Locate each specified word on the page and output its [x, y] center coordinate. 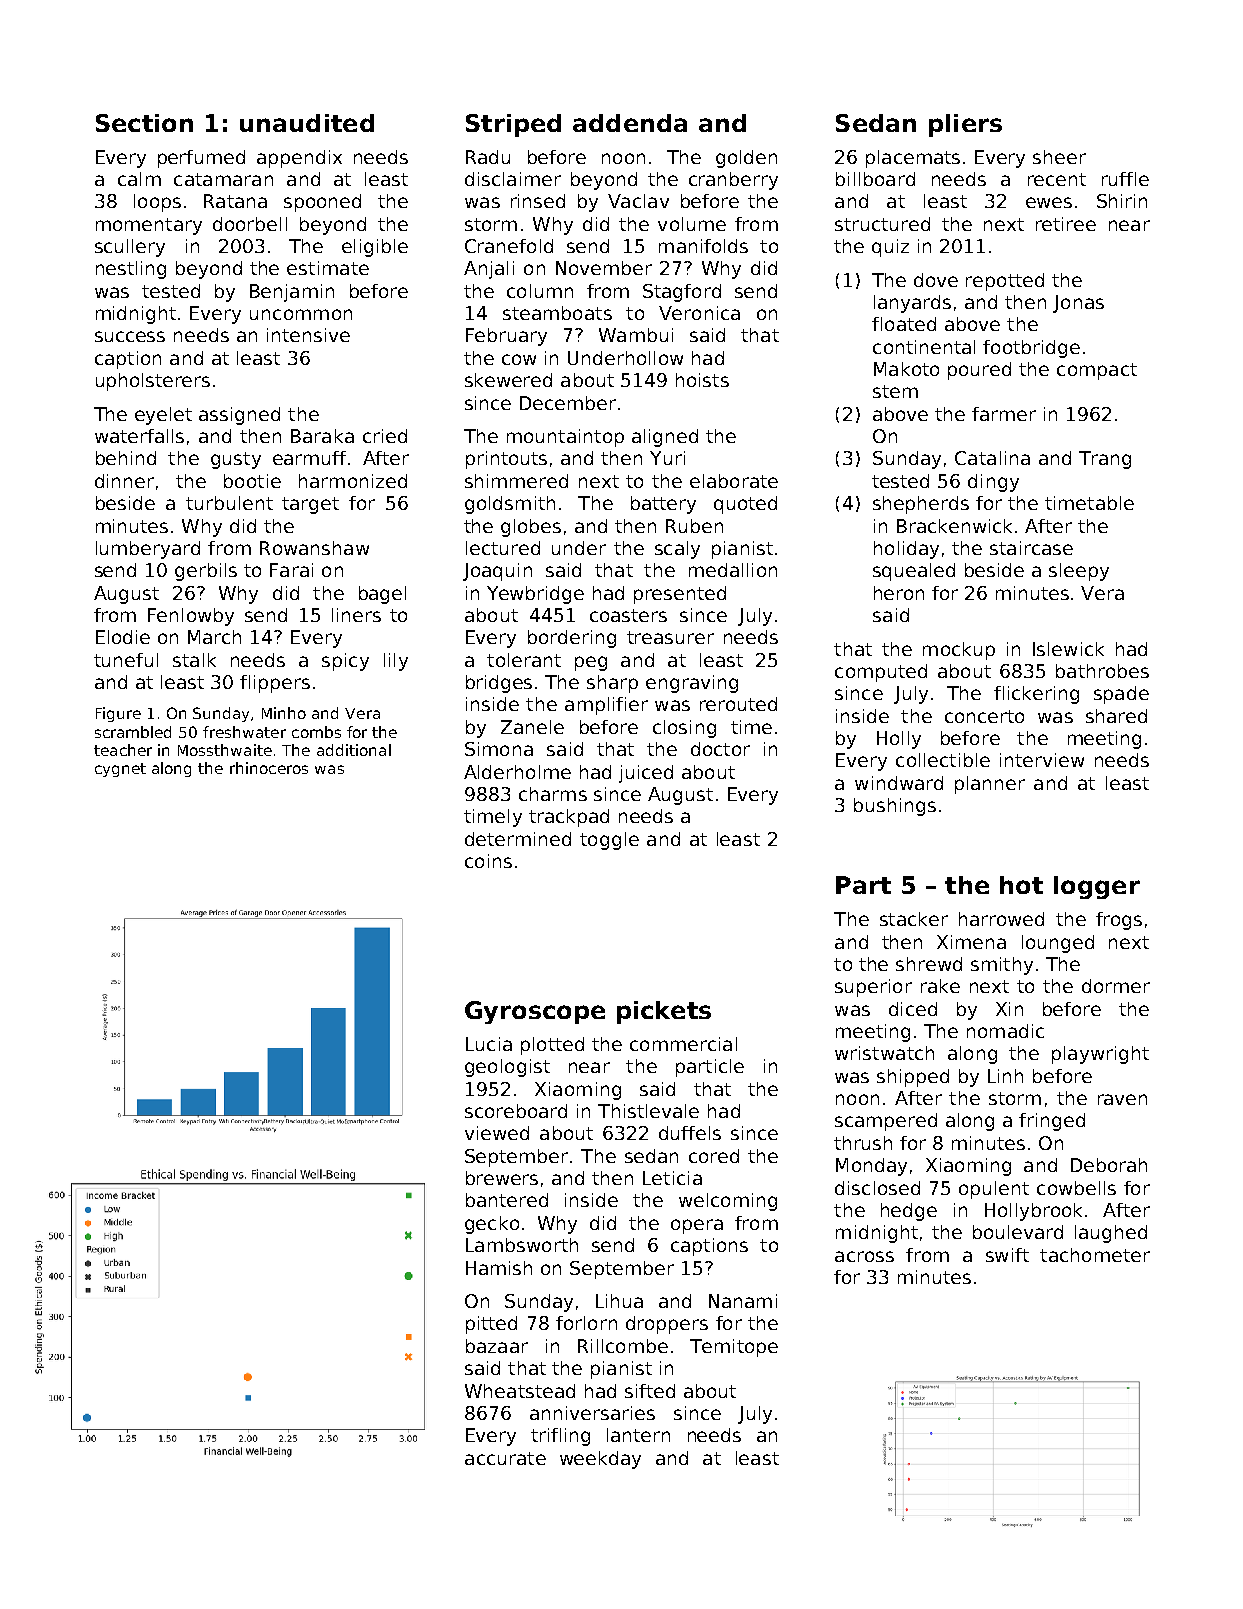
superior [873, 988]
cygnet [120, 770]
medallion [733, 570]
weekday [600, 1460]
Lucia [489, 1044]
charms [553, 794]
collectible [943, 760]
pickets [664, 1012]
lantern [638, 1435]
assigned [239, 416]
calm [139, 179]
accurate [505, 1458]
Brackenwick [954, 526]
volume [692, 224]
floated [904, 324]
